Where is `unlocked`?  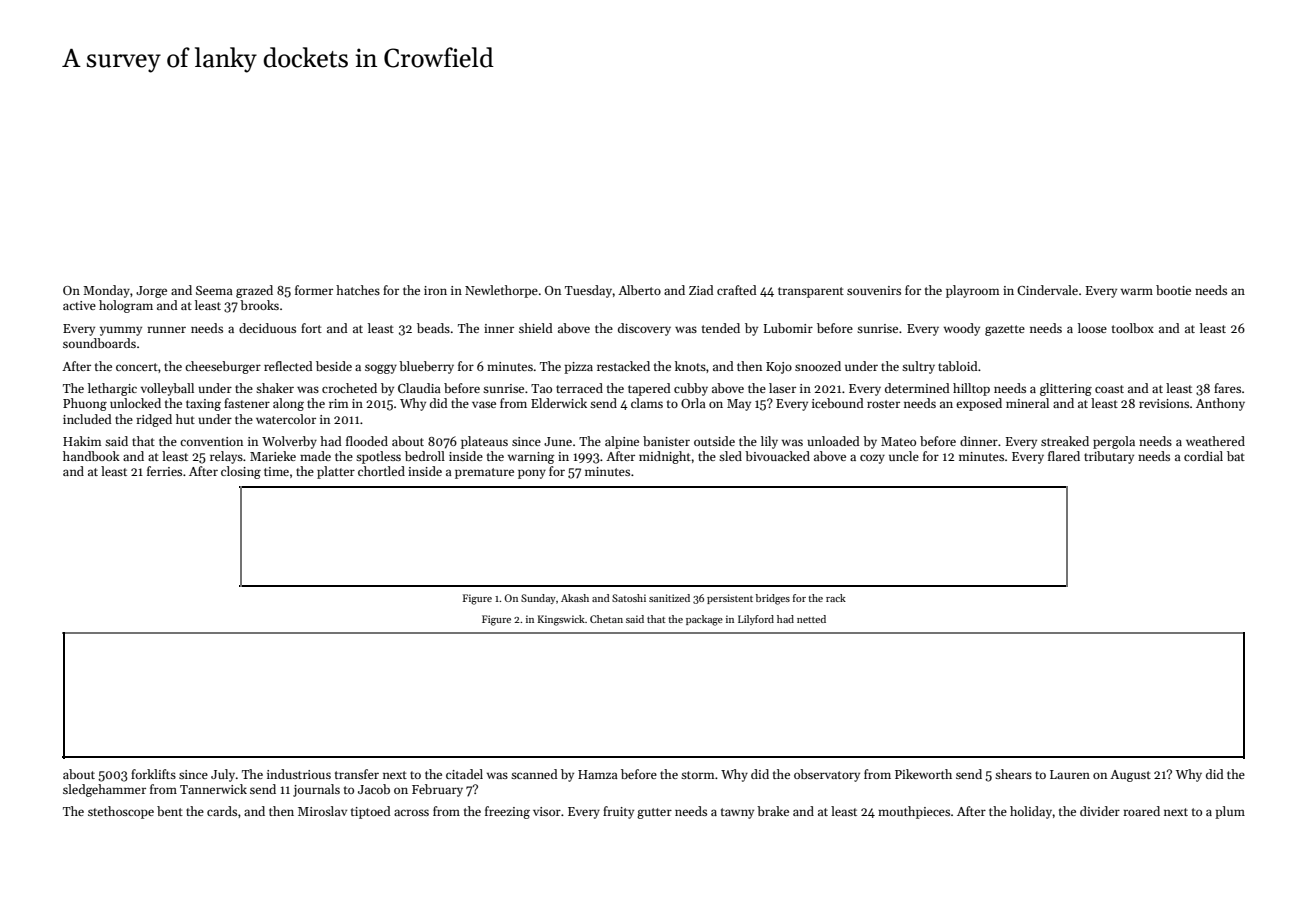 unlocked is located at coordinates (135, 403).
